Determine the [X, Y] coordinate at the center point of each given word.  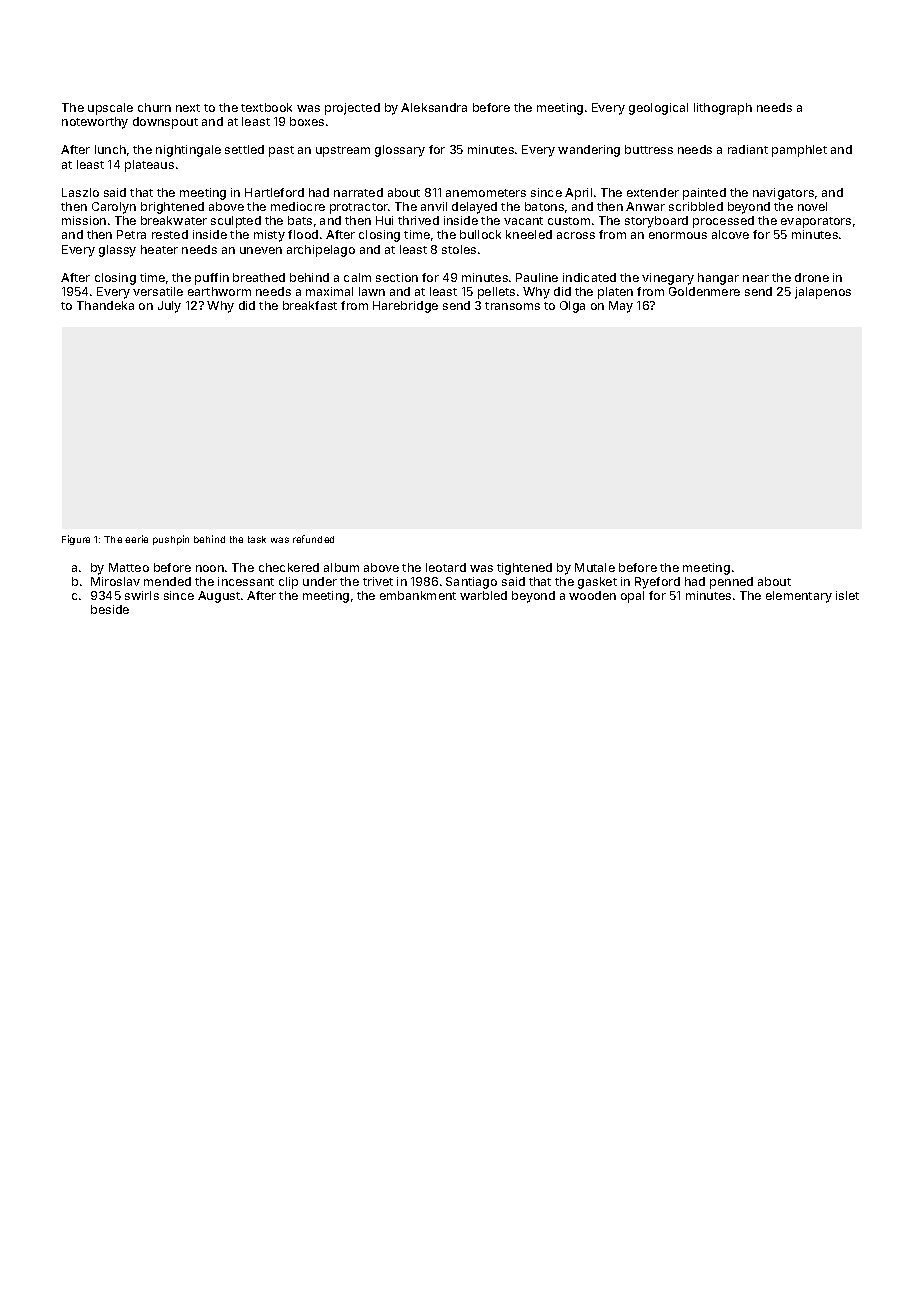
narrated [358, 192]
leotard [446, 567]
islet [847, 595]
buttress [649, 149]
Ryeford [657, 583]
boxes [307, 121]
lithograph [723, 109]
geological [658, 109]
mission [84, 220]
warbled [483, 595]
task [257, 539]
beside [110, 609]
